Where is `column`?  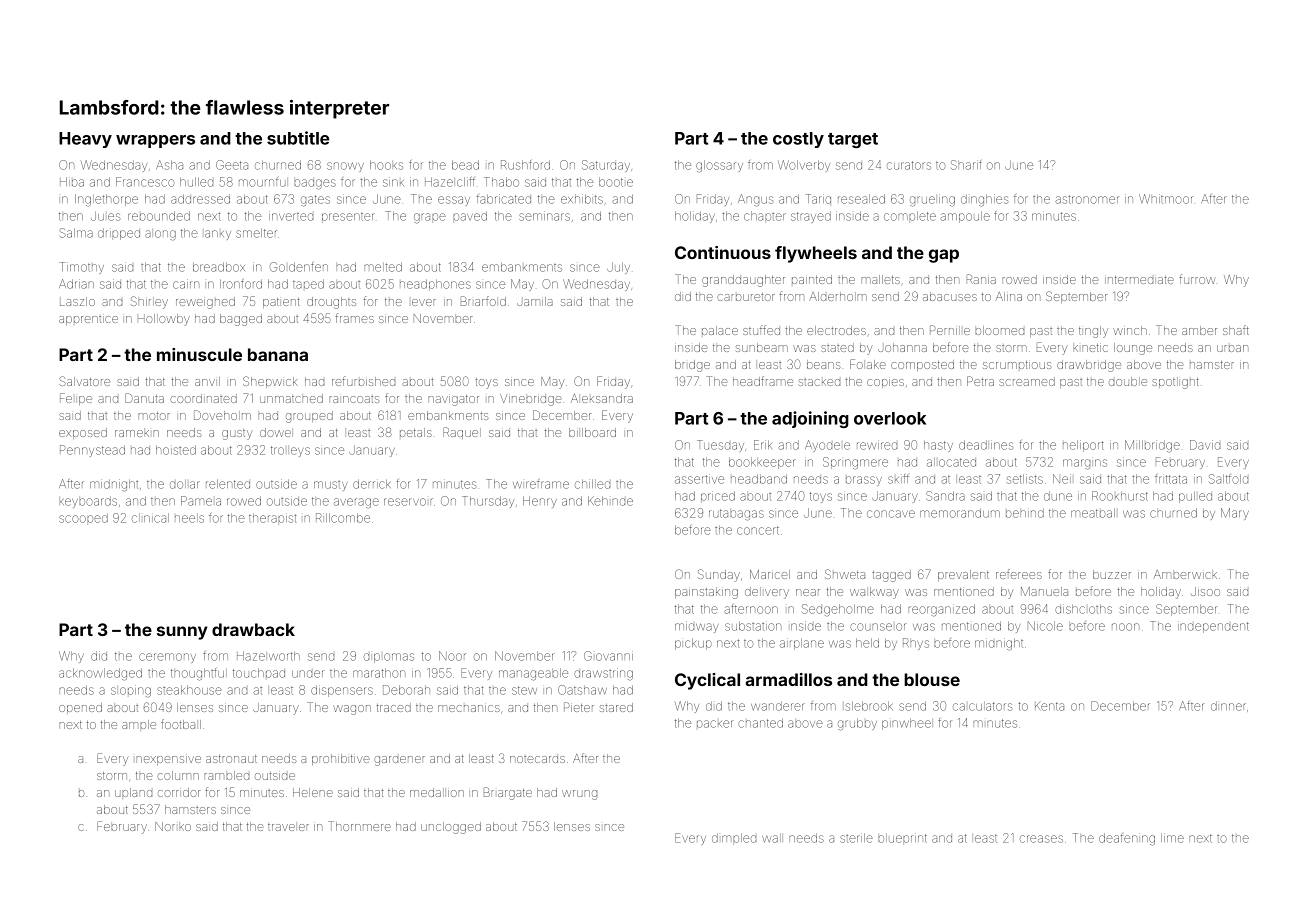
column is located at coordinates (178, 775).
